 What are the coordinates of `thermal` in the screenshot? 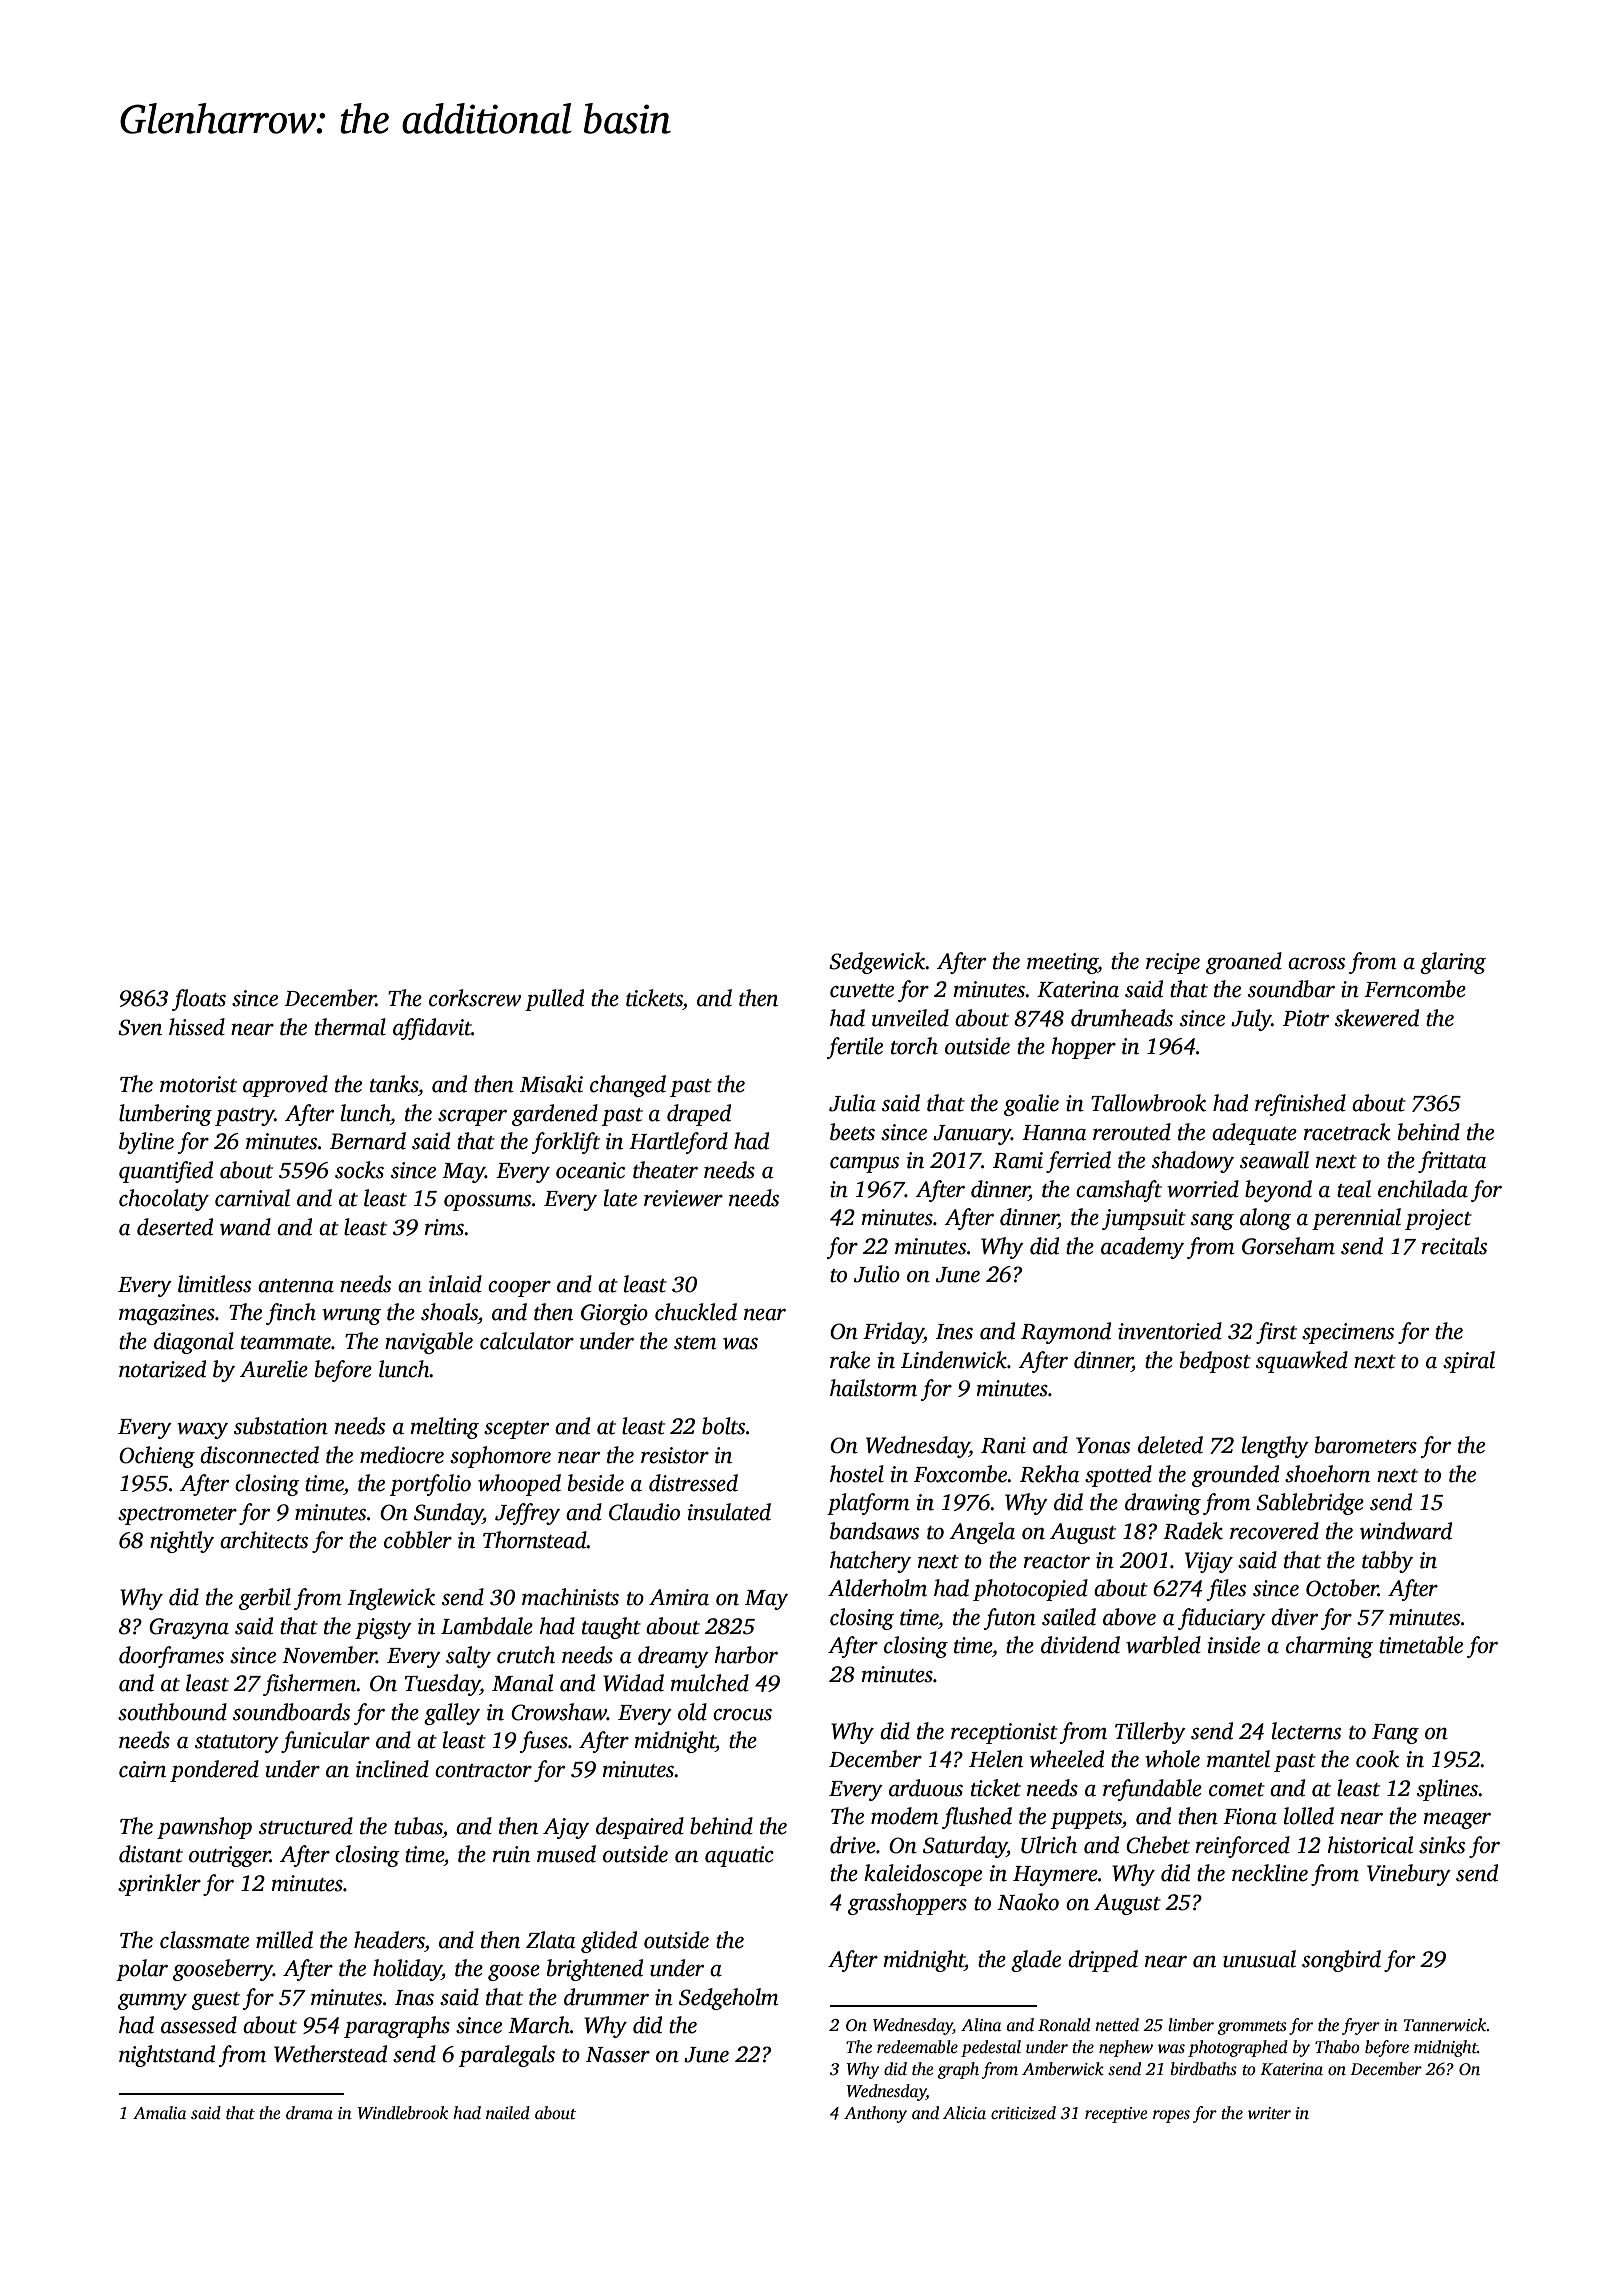 It's located at (350, 1027).
